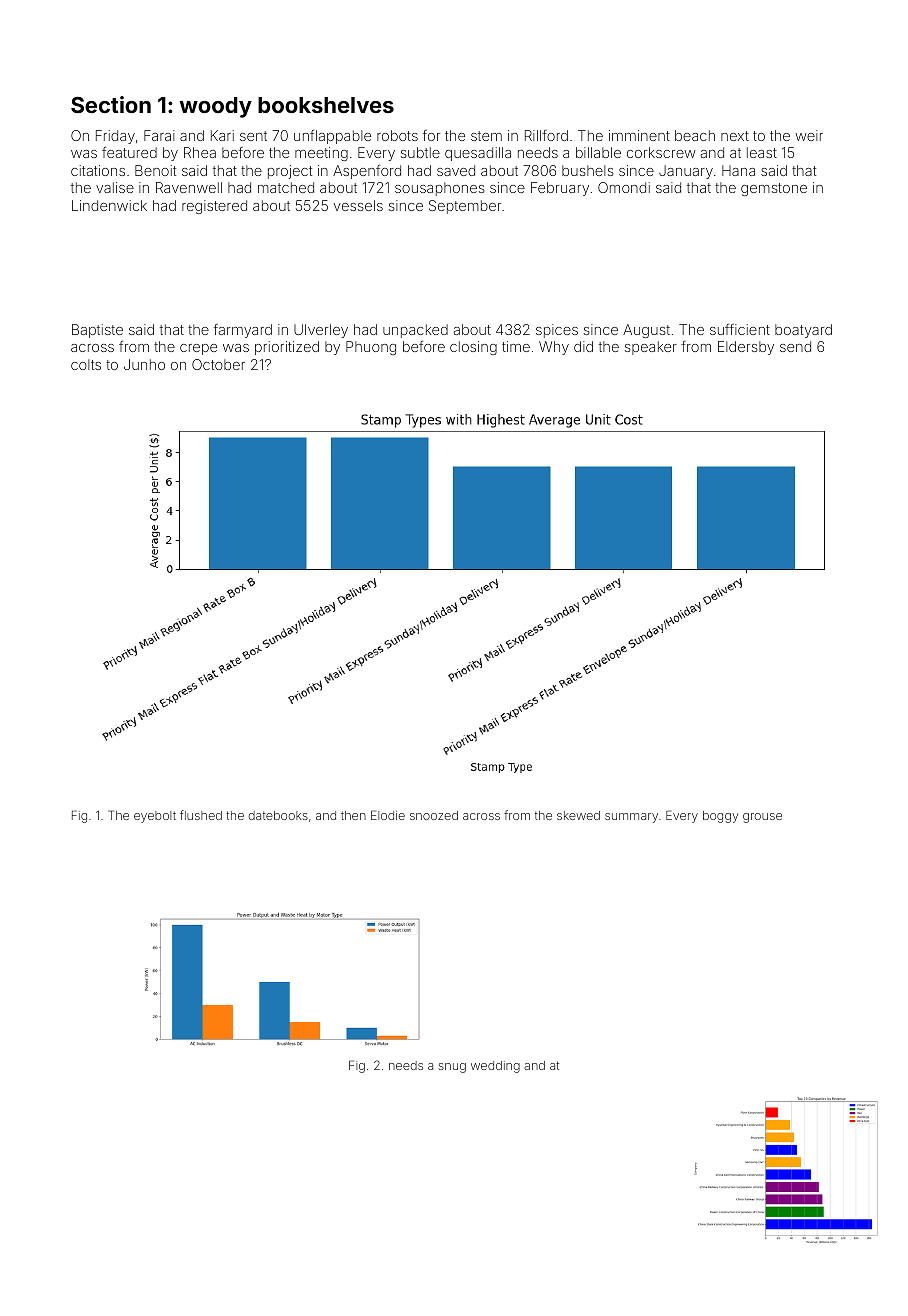 The height and width of the screenshot is (1316, 908). I want to click on boggy, so click(721, 817).
